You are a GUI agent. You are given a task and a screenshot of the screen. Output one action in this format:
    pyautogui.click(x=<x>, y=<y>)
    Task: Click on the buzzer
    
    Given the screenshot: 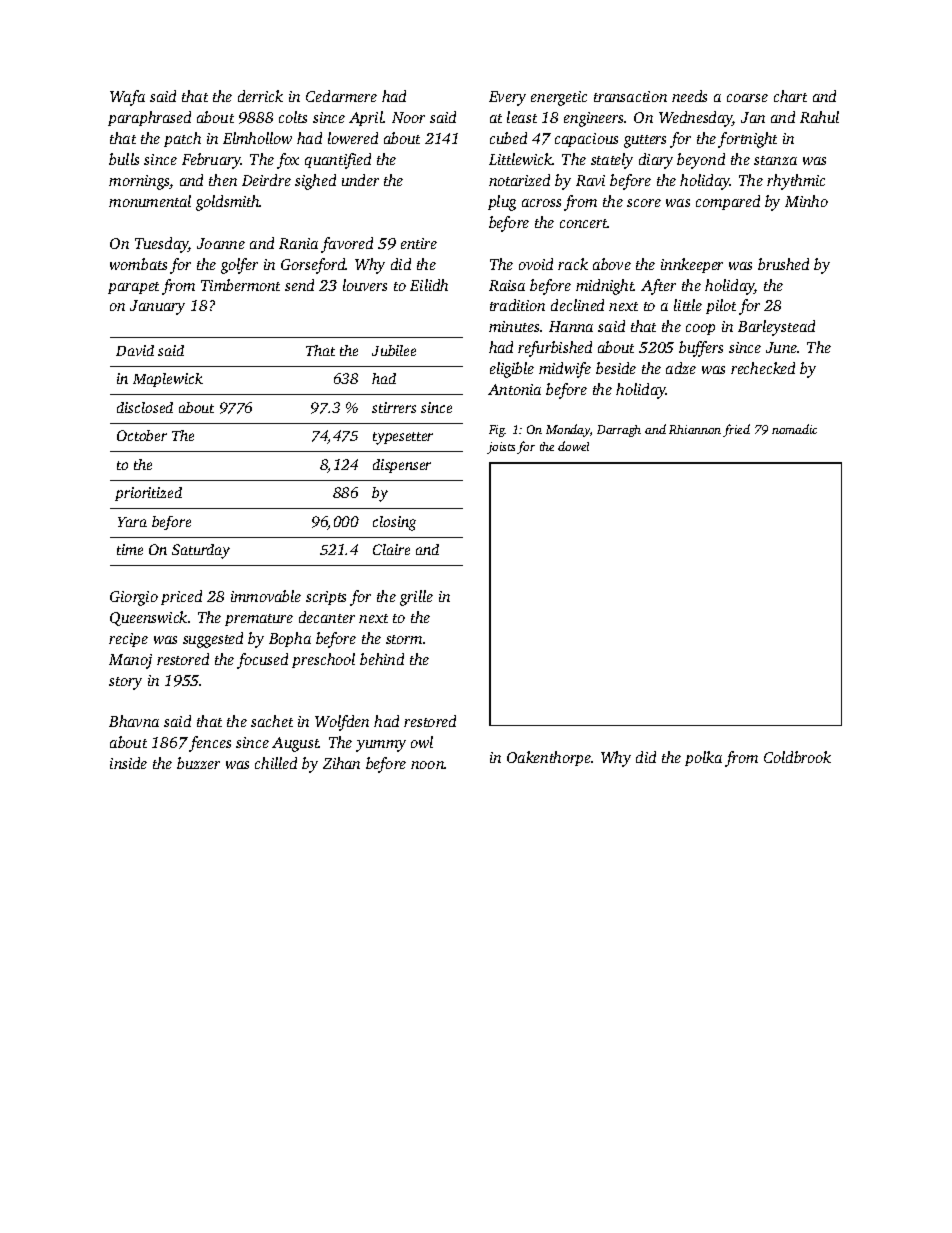 What is the action you would take?
    pyautogui.click(x=198, y=763)
